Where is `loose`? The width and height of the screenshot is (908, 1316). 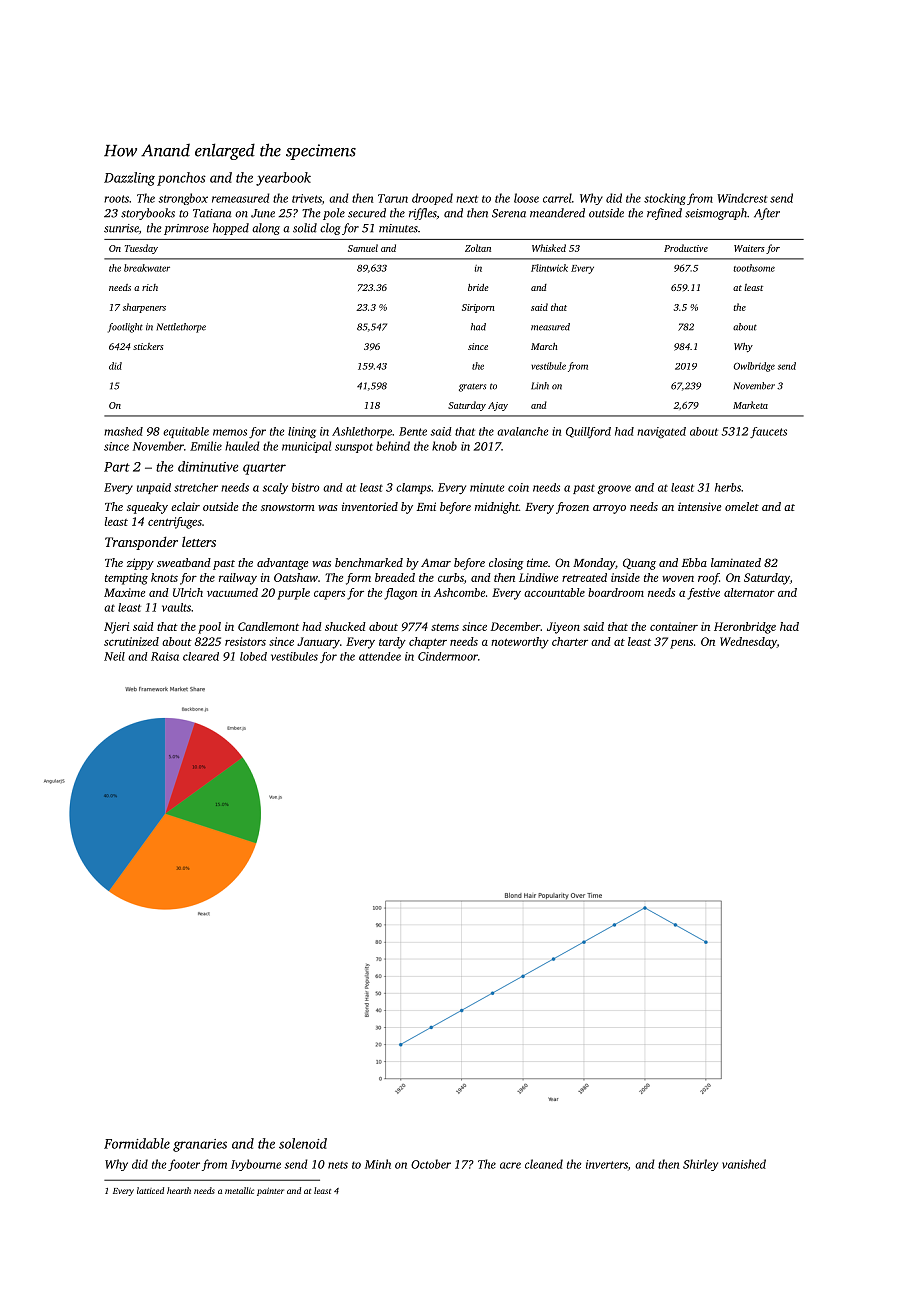 loose is located at coordinates (526, 198).
